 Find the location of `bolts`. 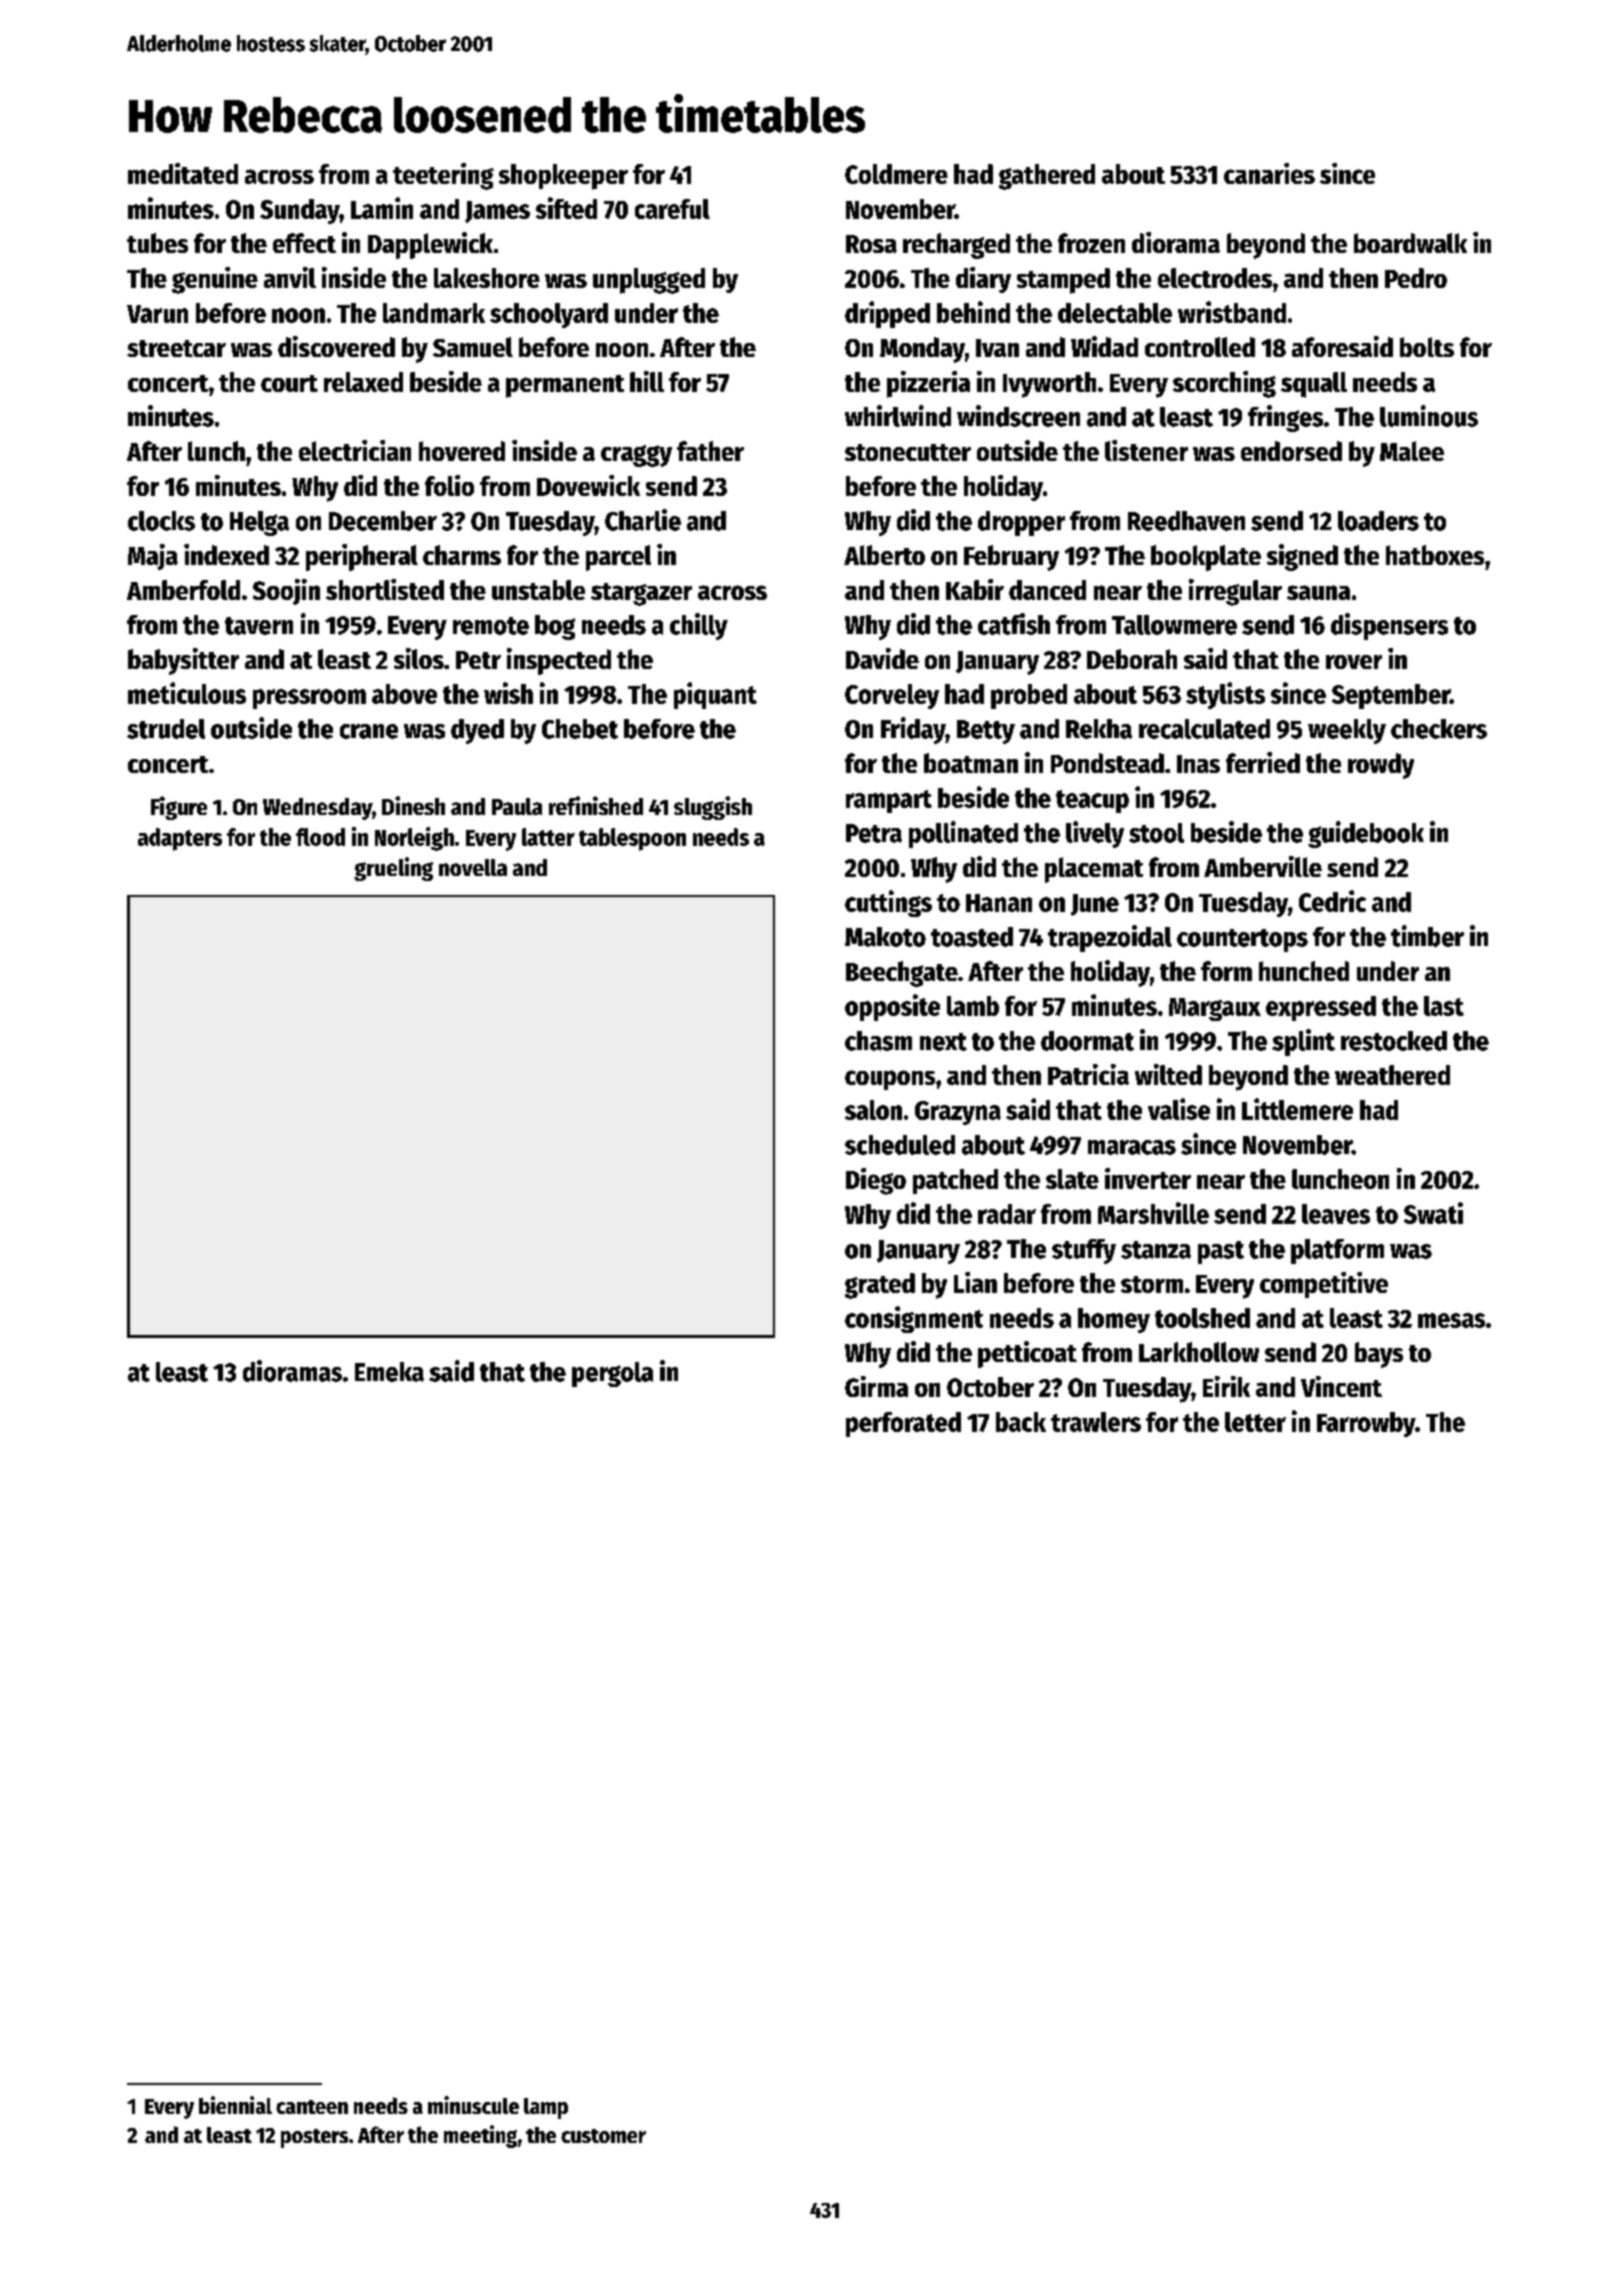

bolts is located at coordinates (1427, 347).
